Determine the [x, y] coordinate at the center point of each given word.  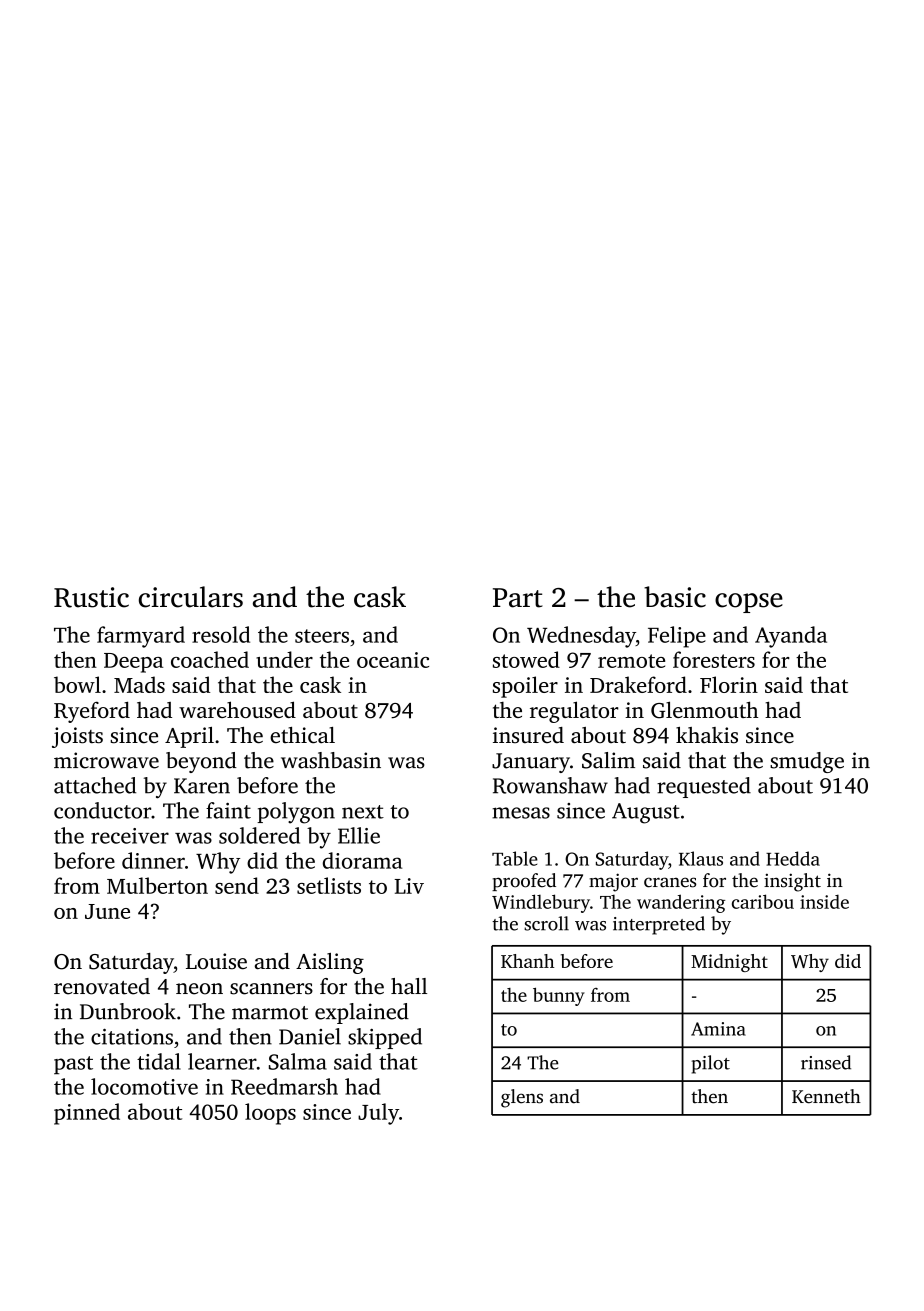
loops [270, 1114]
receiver [130, 836]
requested [704, 787]
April [189, 737]
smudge [807, 762]
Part [518, 598]
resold [221, 634]
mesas [521, 813]
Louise [216, 961]
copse [749, 603]
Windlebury [541, 903]
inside [824, 901]
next [363, 812]
